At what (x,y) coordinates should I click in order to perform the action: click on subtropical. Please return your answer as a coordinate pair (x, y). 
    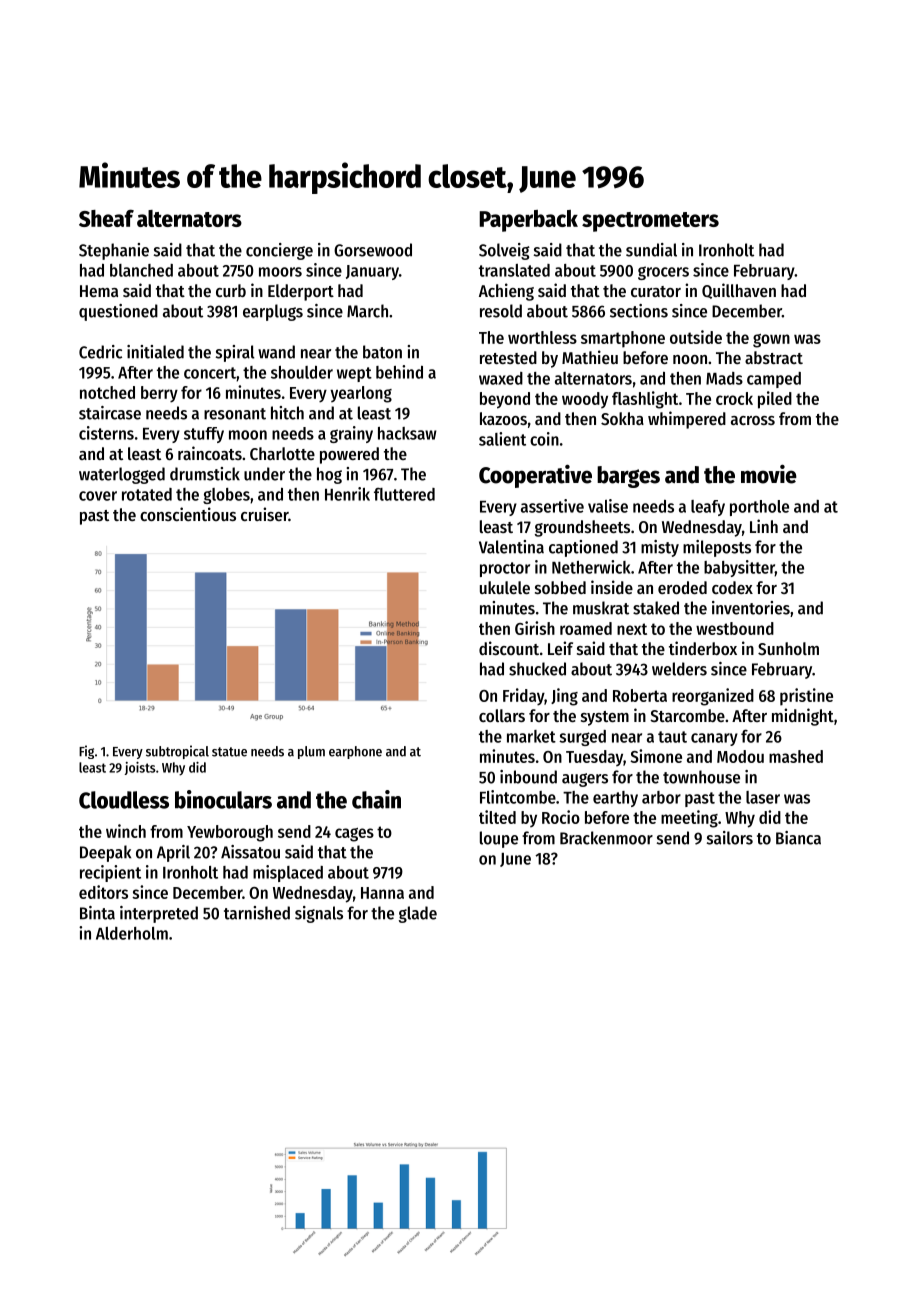
    Looking at the image, I should click on (177, 752).
